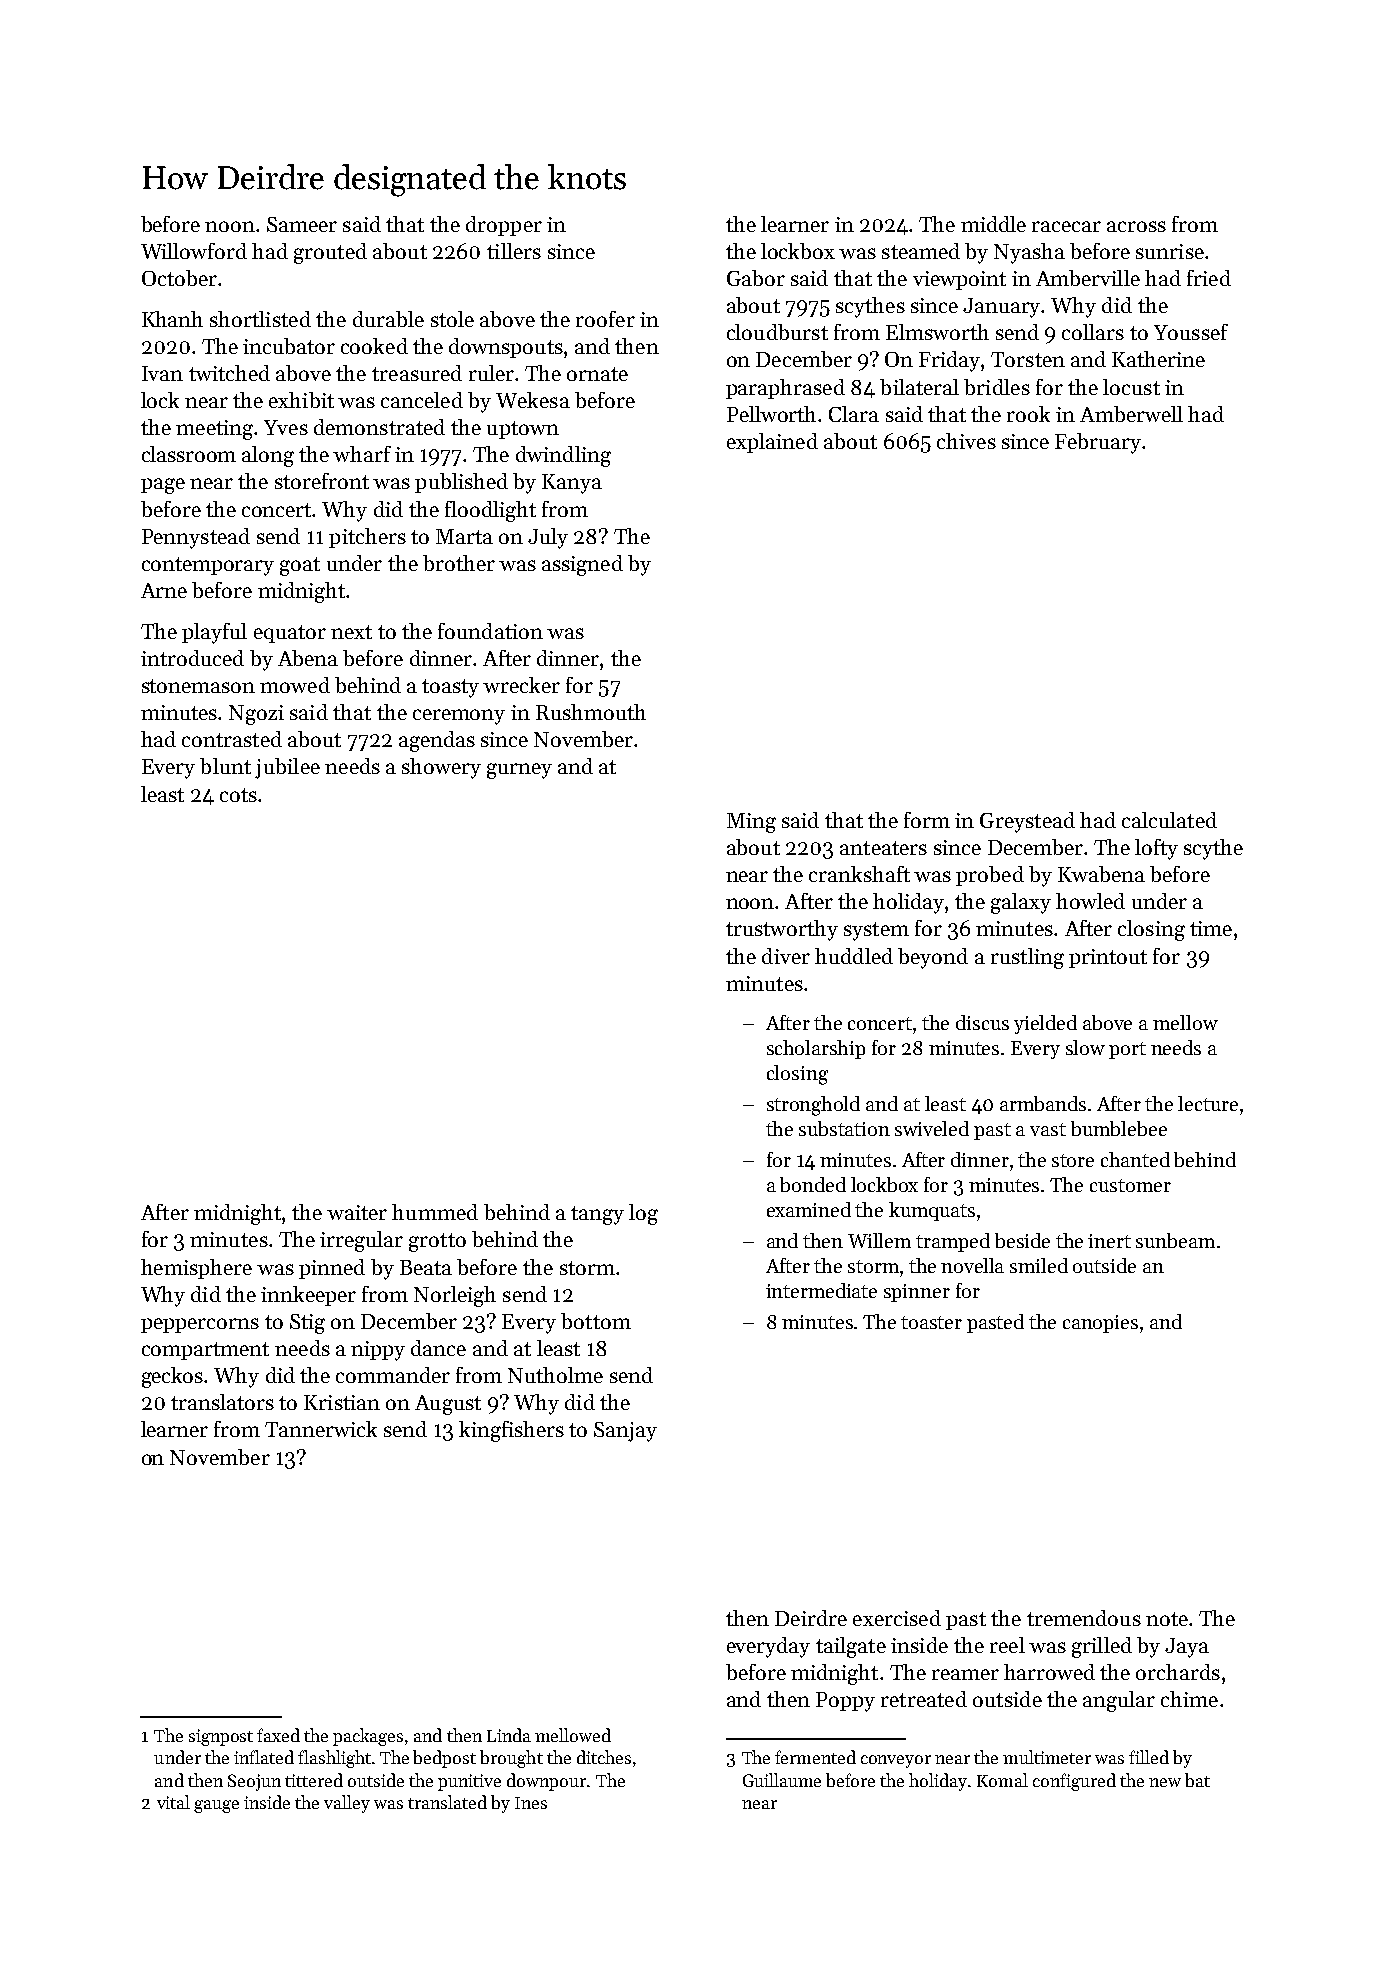 Image resolution: width=1386 pixels, height=1969 pixels. Describe the element at coordinates (1131, 414) in the screenshot. I see `Amberwell` at that location.
